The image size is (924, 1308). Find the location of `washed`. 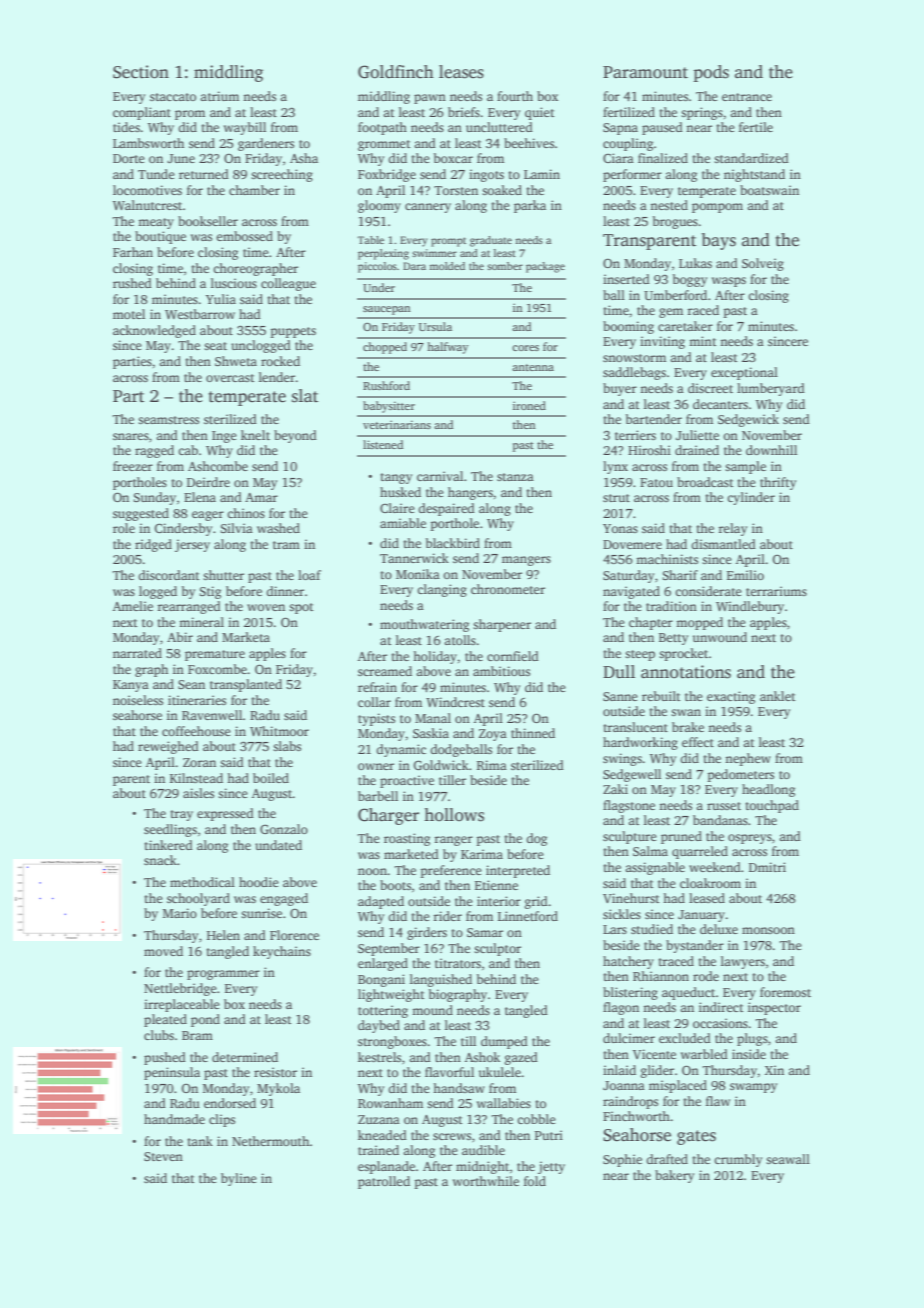

washed is located at coordinates (278, 528).
